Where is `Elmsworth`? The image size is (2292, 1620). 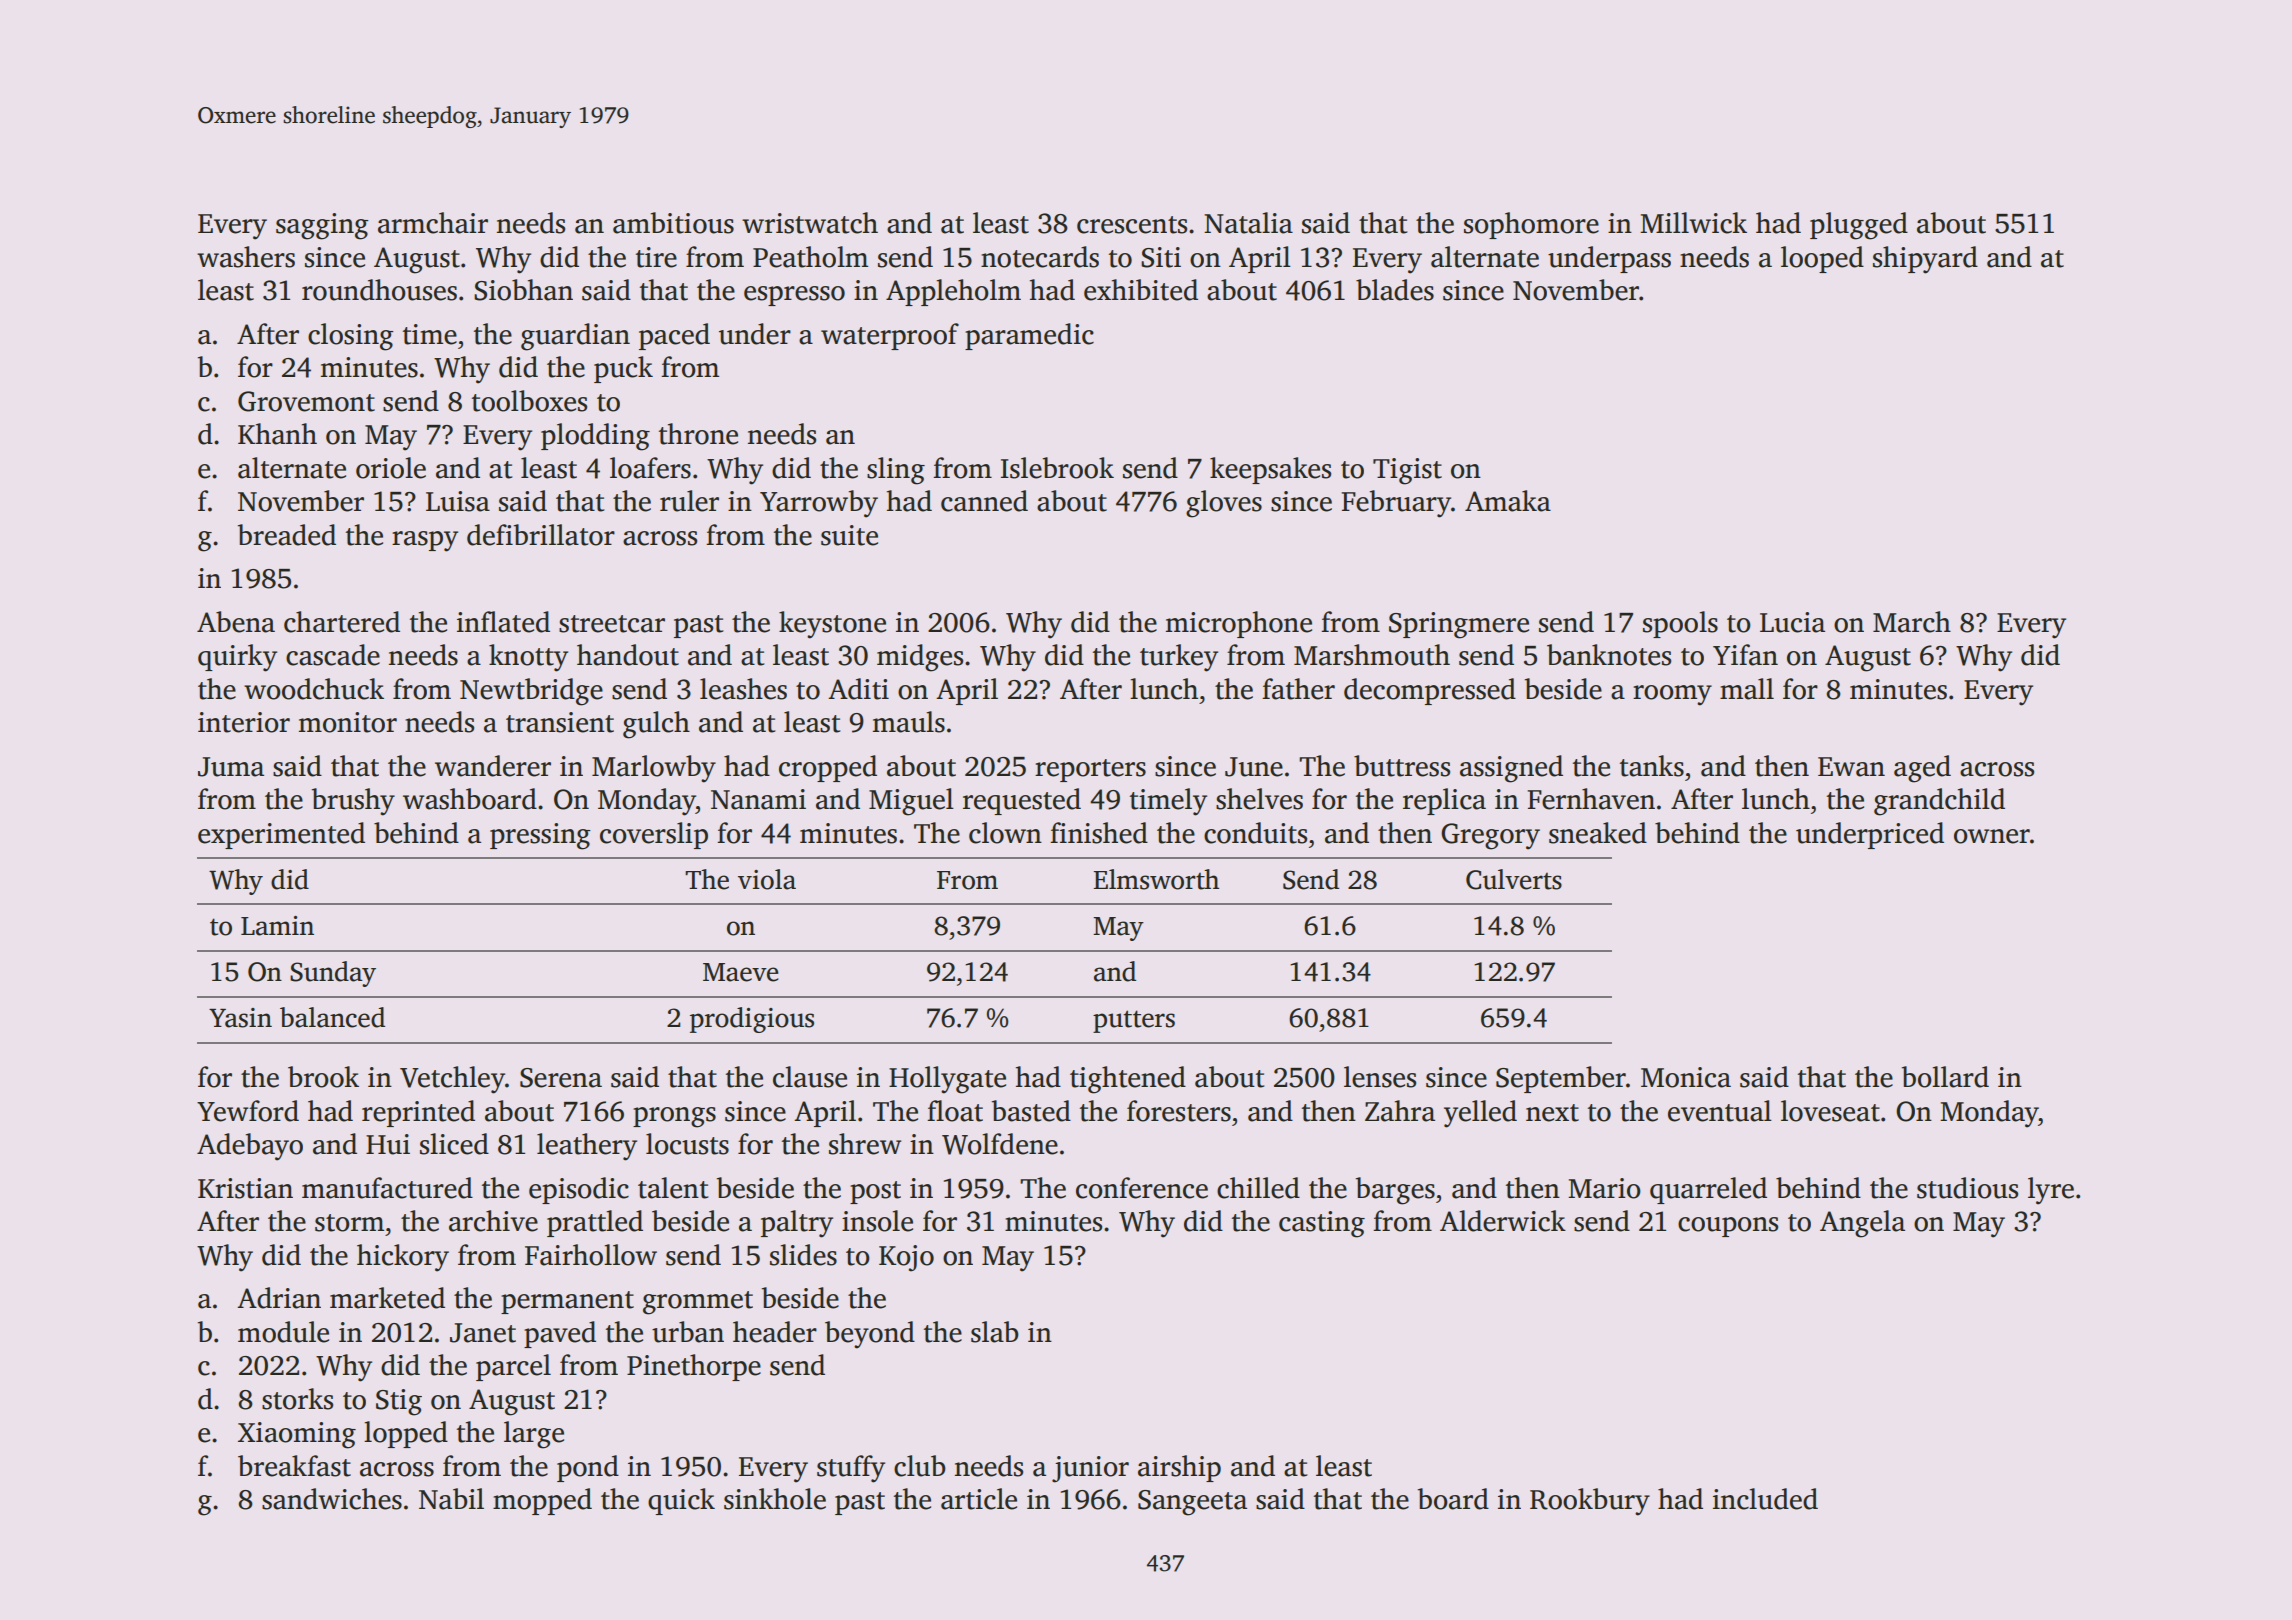
Elmsworth is located at coordinates (1156, 879).
